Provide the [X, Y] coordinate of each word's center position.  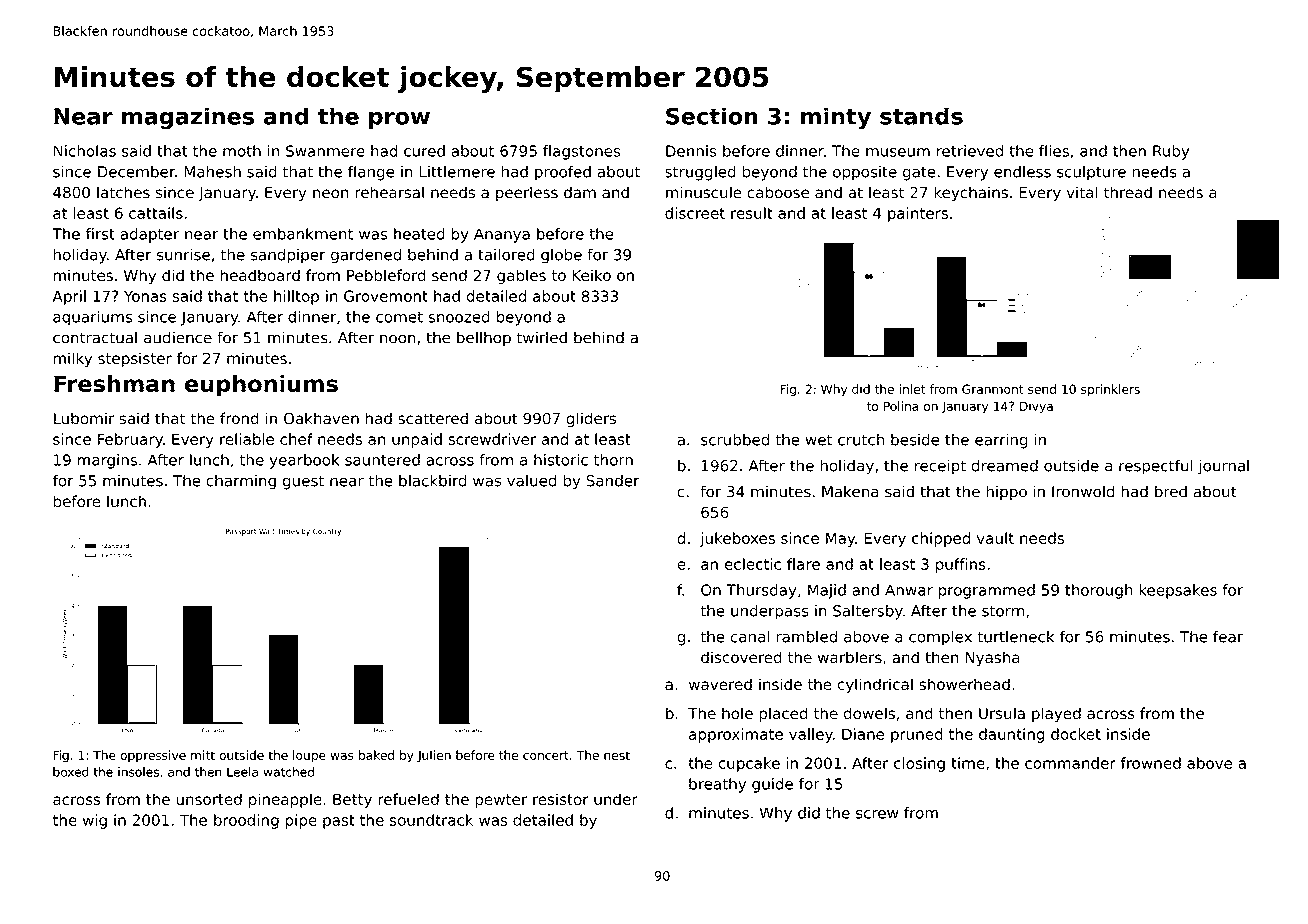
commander [1070, 763]
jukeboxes [737, 539]
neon [331, 194]
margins [107, 461]
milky [72, 359]
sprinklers [1110, 390]
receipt [940, 467]
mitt [203, 755]
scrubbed [735, 439]
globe [561, 256]
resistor [561, 799]
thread [1128, 192]
